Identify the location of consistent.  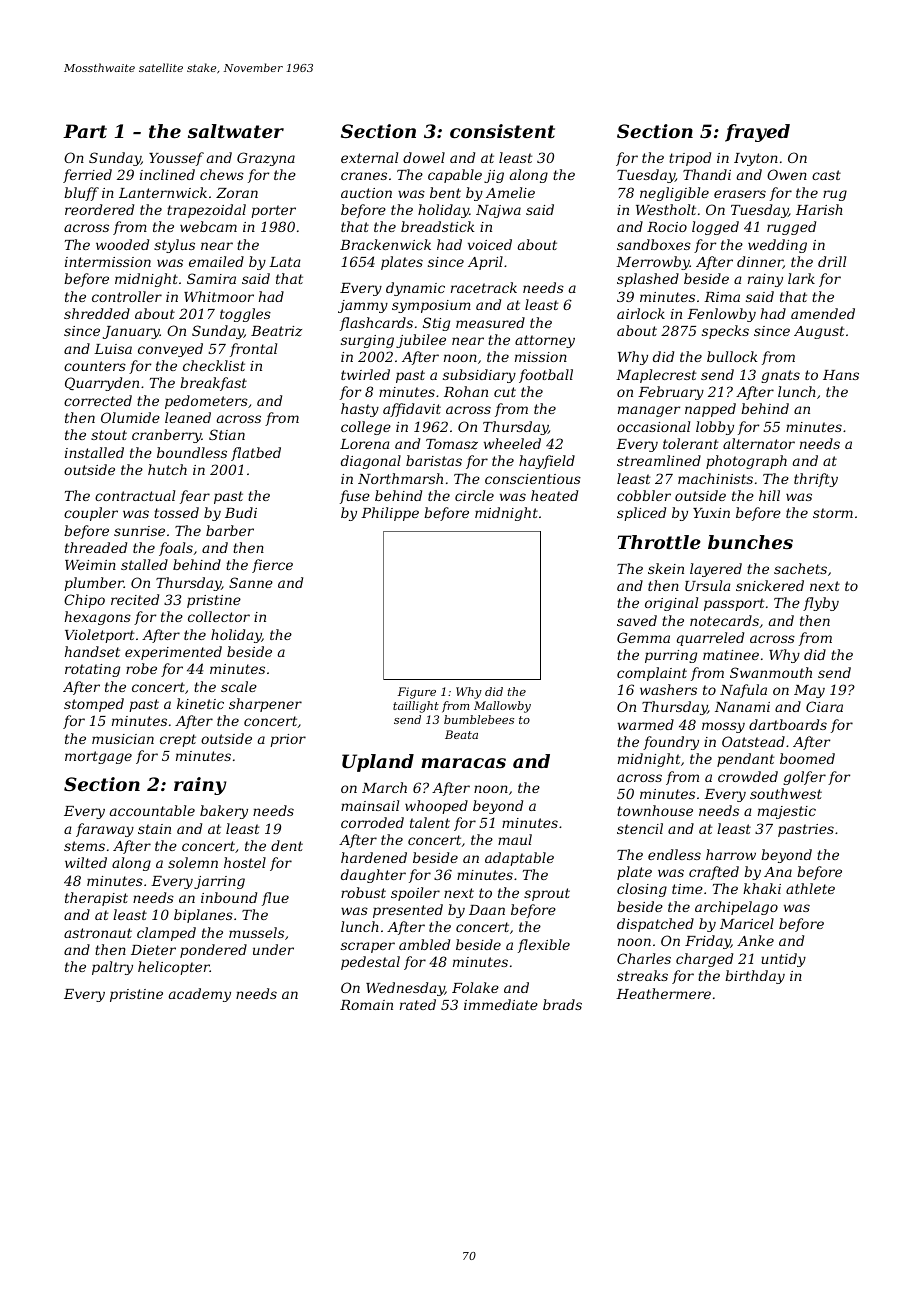
(502, 131).
